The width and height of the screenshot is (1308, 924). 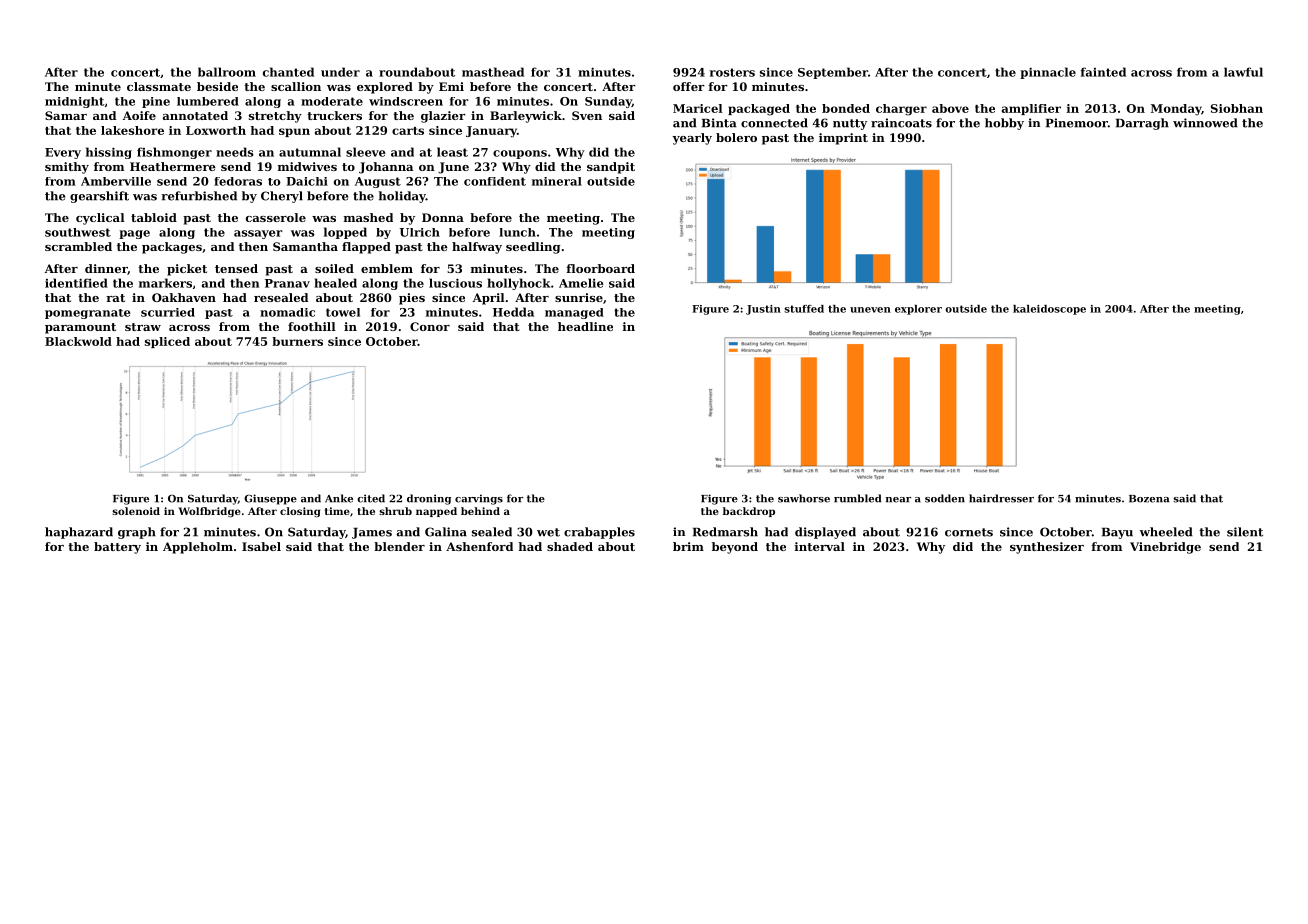 I want to click on imprint, so click(x=843, y=139).
